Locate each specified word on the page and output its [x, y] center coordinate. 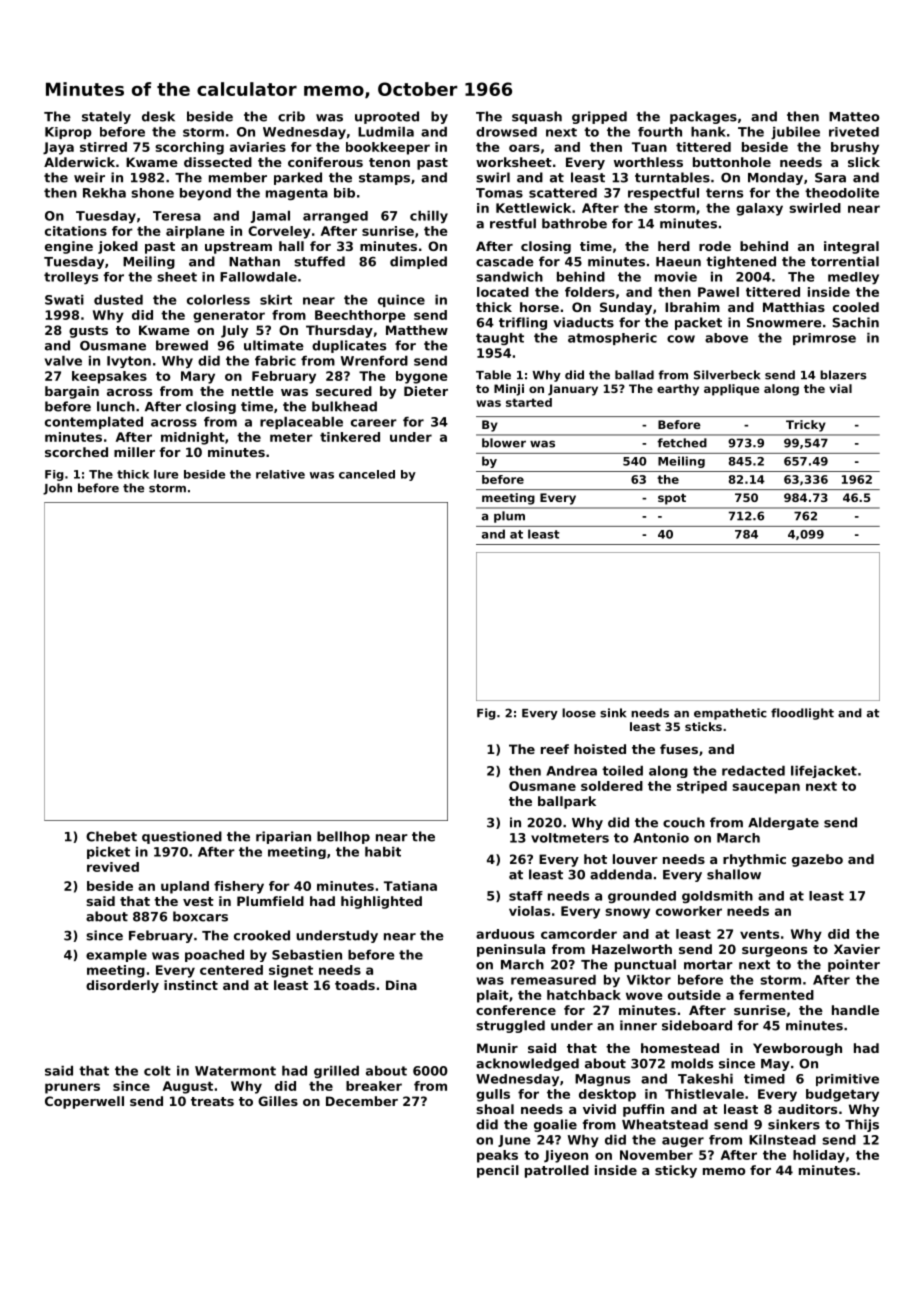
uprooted [387, 117]
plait [493, 996]
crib [291, 116]
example [116, 956]
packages [703, 117]
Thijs [862, 1125]
